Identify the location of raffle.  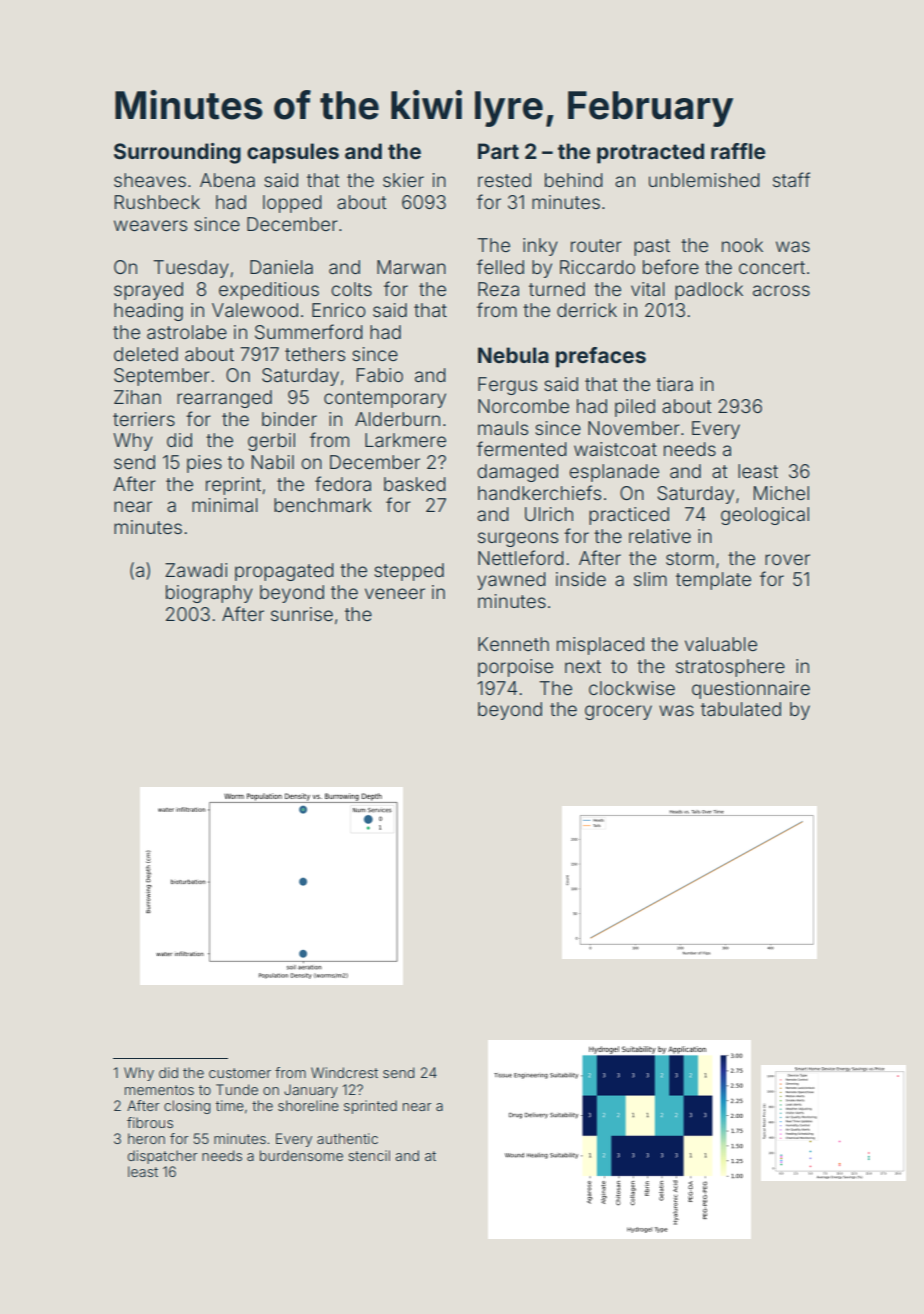
(738, 151).
